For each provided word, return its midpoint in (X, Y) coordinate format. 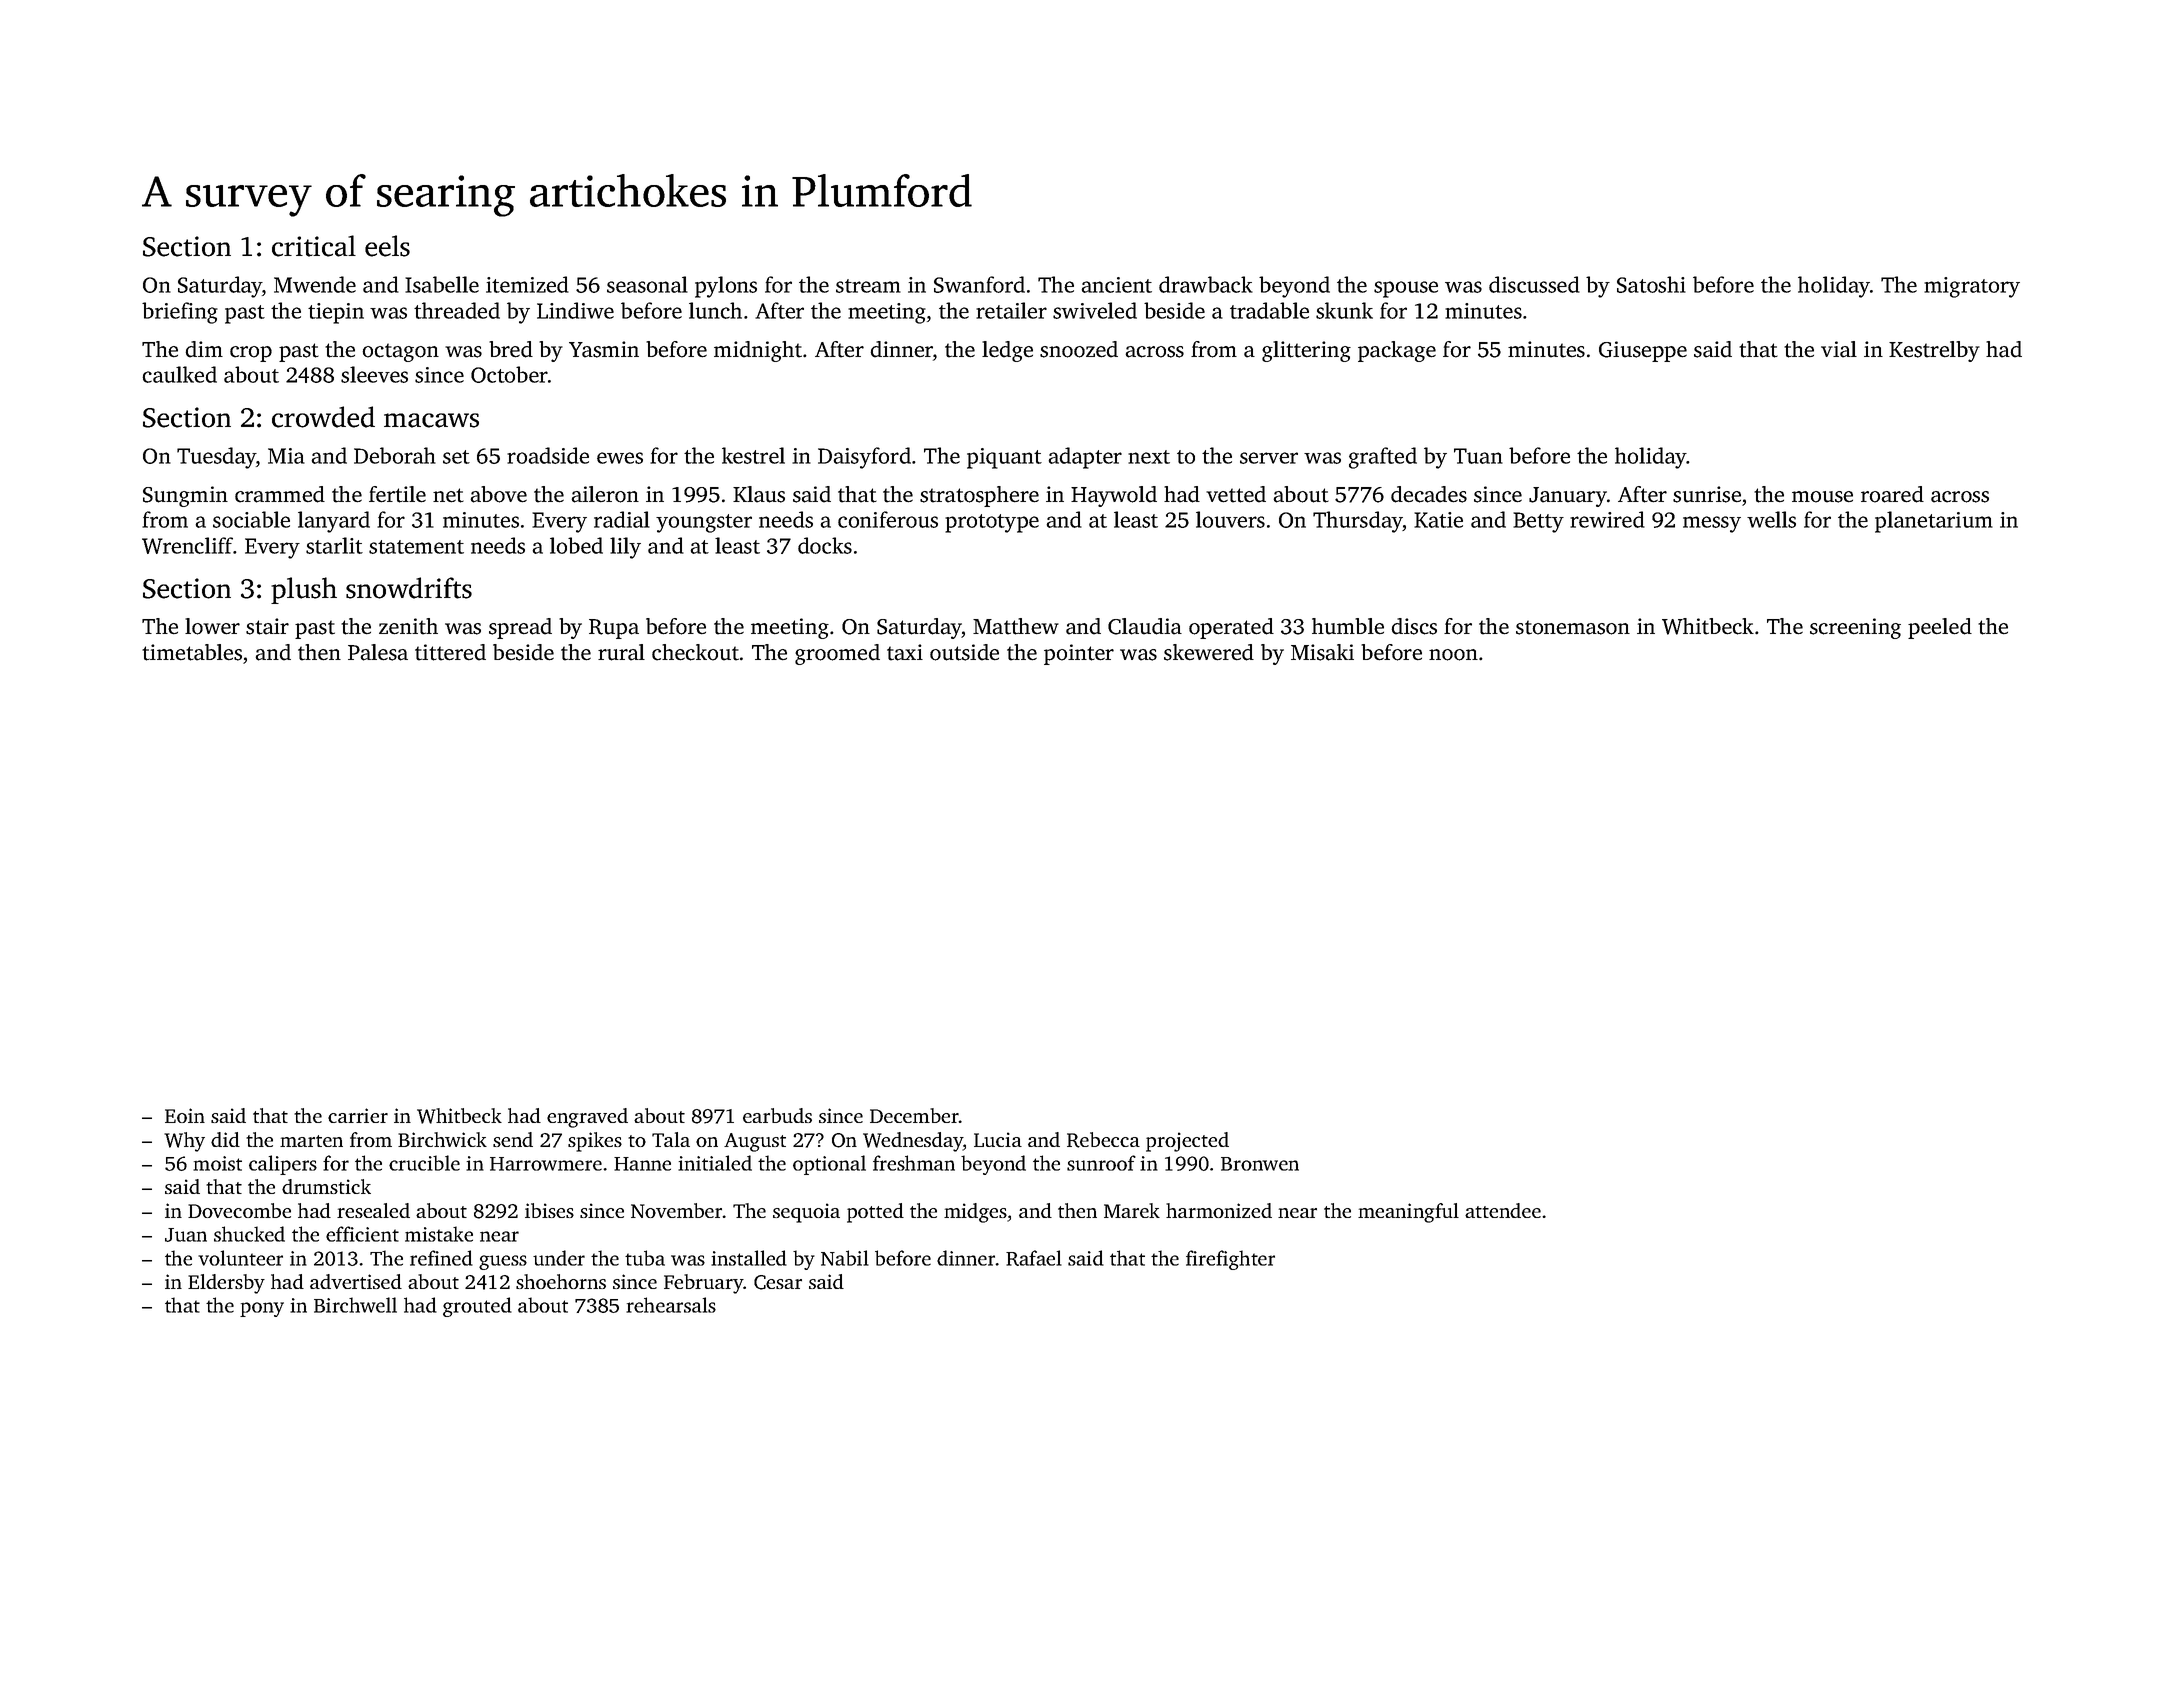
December (914, 1115)
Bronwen (1260, 1164)
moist (217, 1163)
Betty (1538, 522)
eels (387, 246)
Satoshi (1651, 284)
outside (964, 652)
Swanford (979, 284)
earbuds (777, 1115)
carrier (358, 1115)
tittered (450, 652)
